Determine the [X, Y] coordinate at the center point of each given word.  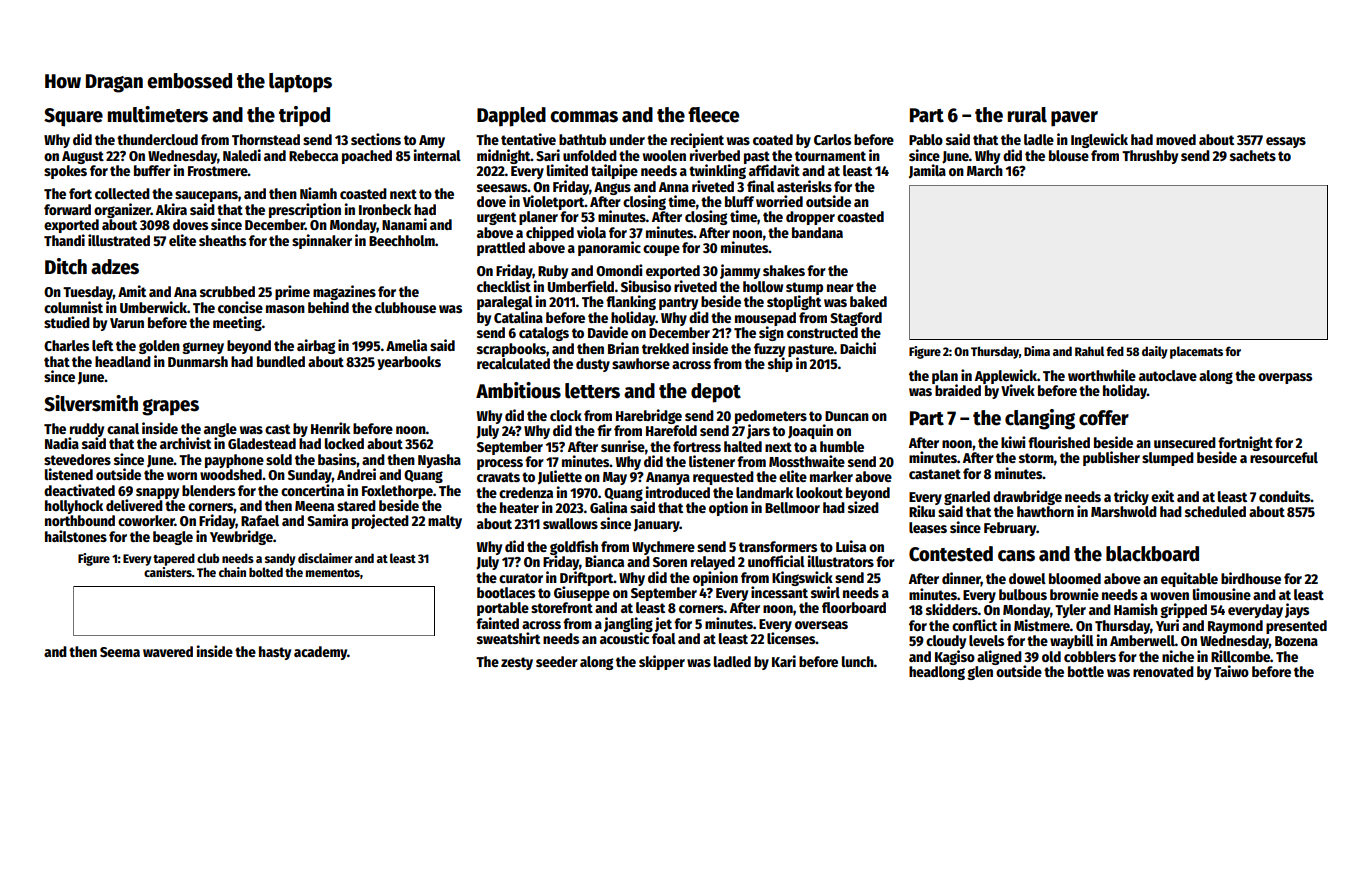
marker [831, 476]
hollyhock [74, 507]
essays [1286, 142]
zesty [517, 663]
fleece [713, 115]
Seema [120, 652]
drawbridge [1027, 497]
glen [980, 673]
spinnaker [322, 241]
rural [1027, 115]
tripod [304, 116]
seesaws [502, 188]
